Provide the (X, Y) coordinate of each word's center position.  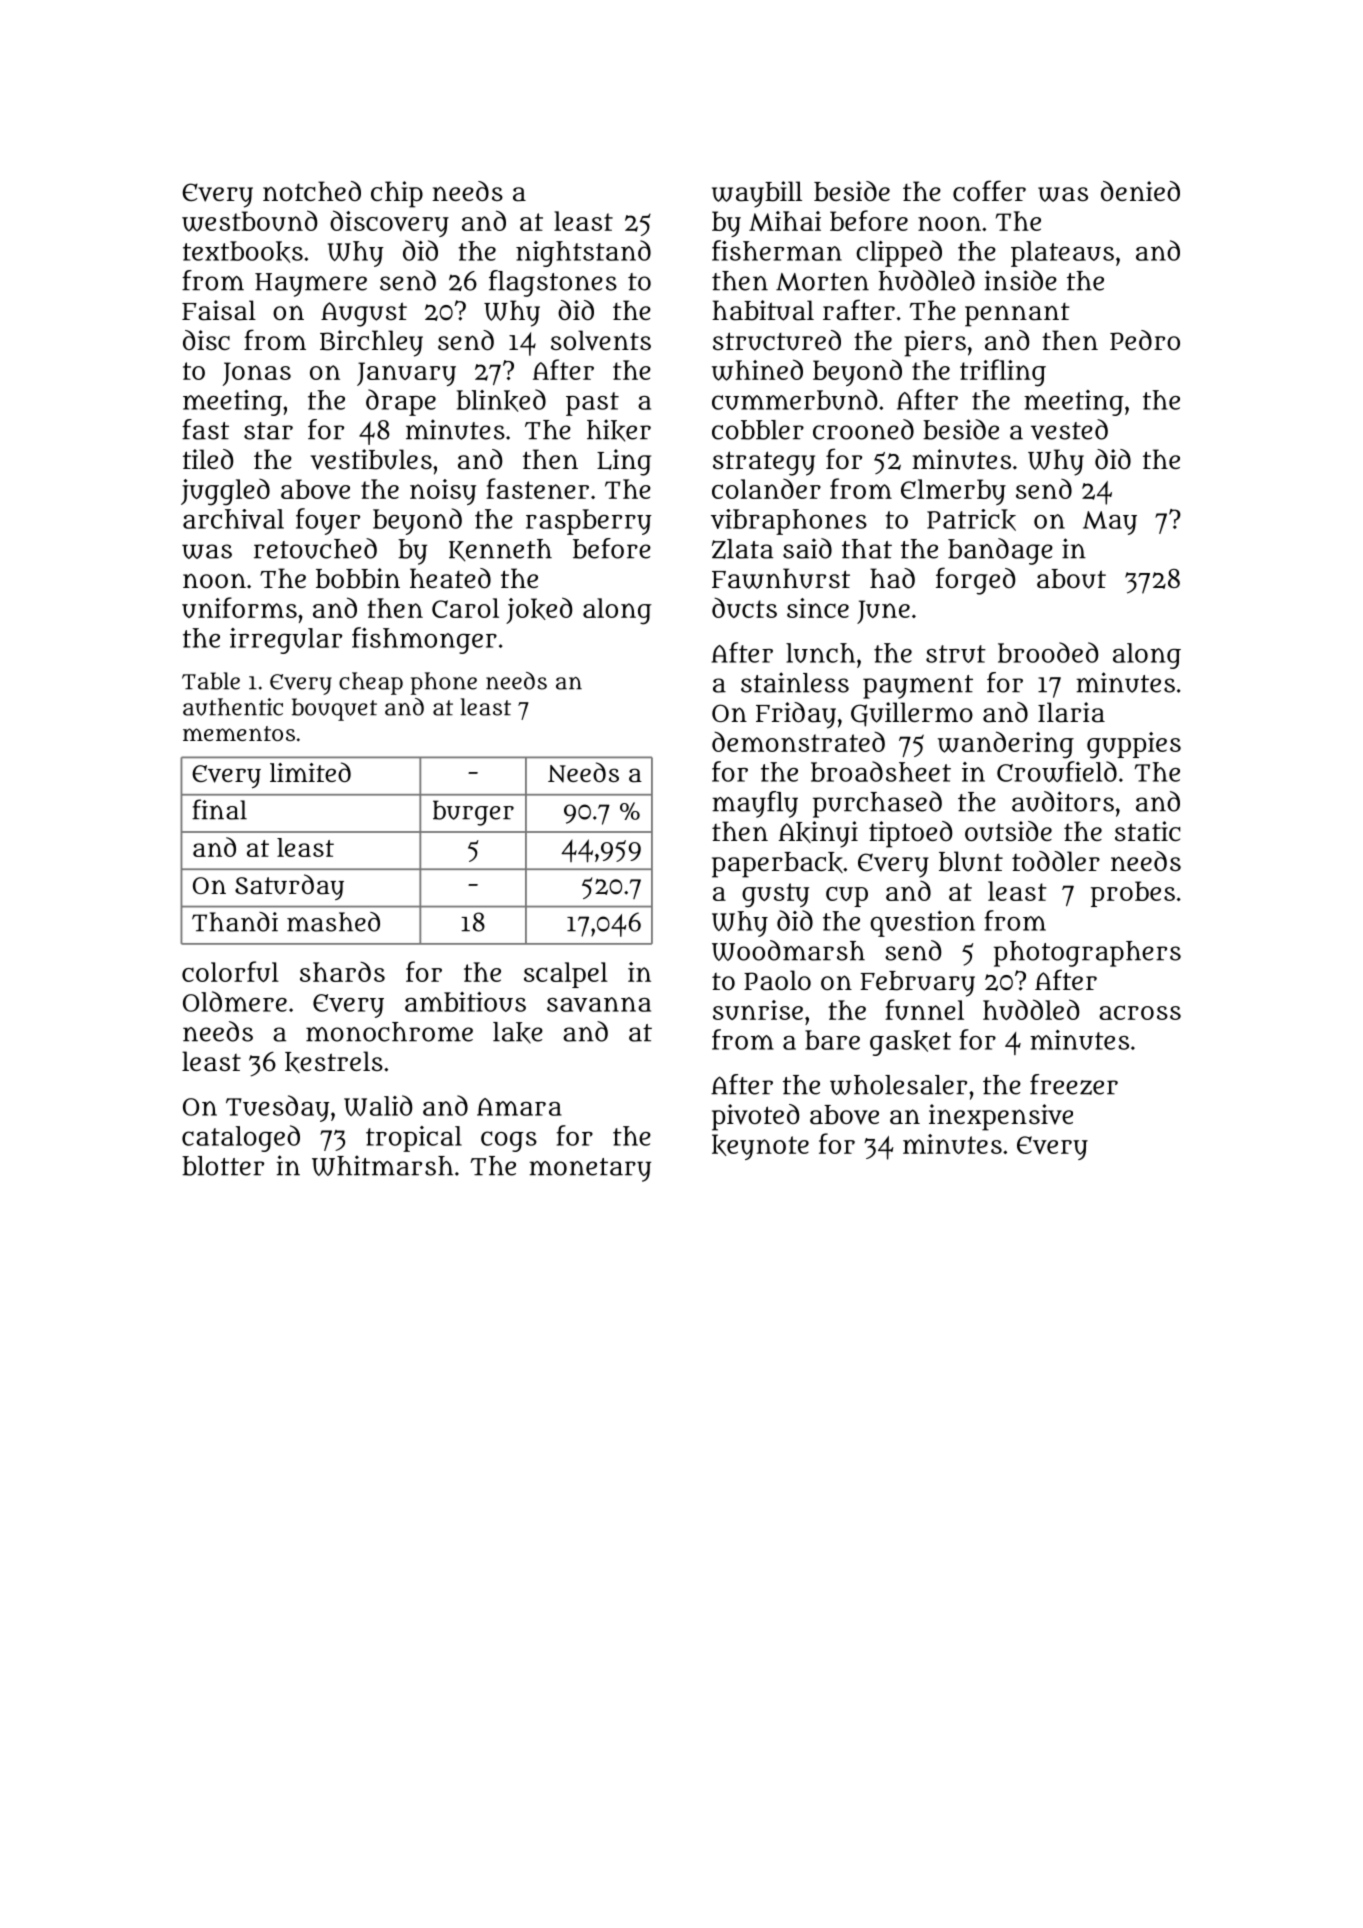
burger (473, 813)
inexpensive (1001, 1117)
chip (397, 194)
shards (342, 971)
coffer (989, 190)
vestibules (371, 459)
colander (766, 489)
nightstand (583, 253)
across (1140, 1012)
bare (832, 1040)
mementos (239, 733)
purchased (877, 804)
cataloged (241, 1138)
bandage (1000, 551)
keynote (760, 1147)
